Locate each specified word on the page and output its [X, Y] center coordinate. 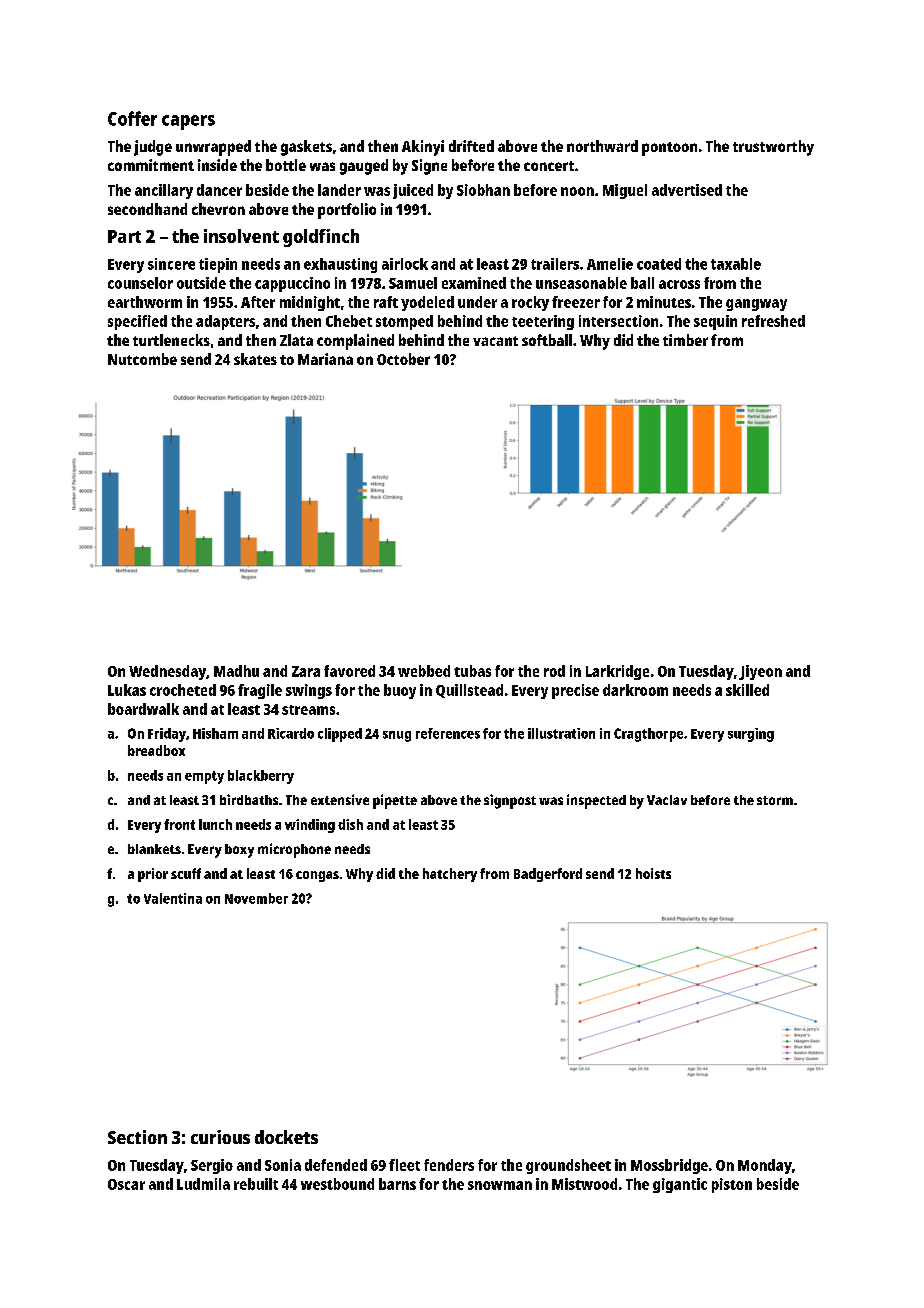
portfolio [347, 211]
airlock [405, 264]
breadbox [156, 750]
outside [201, 283]
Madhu [236, 671]
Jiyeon [760, 672]
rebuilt [256, 1184]
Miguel [625, 191]
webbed [424, 671]
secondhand [147, 209]
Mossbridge [669, 1166]
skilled [747, 690]
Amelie [610, 264]
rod [554, 671]
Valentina [173, 898]
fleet [404, 1165]
